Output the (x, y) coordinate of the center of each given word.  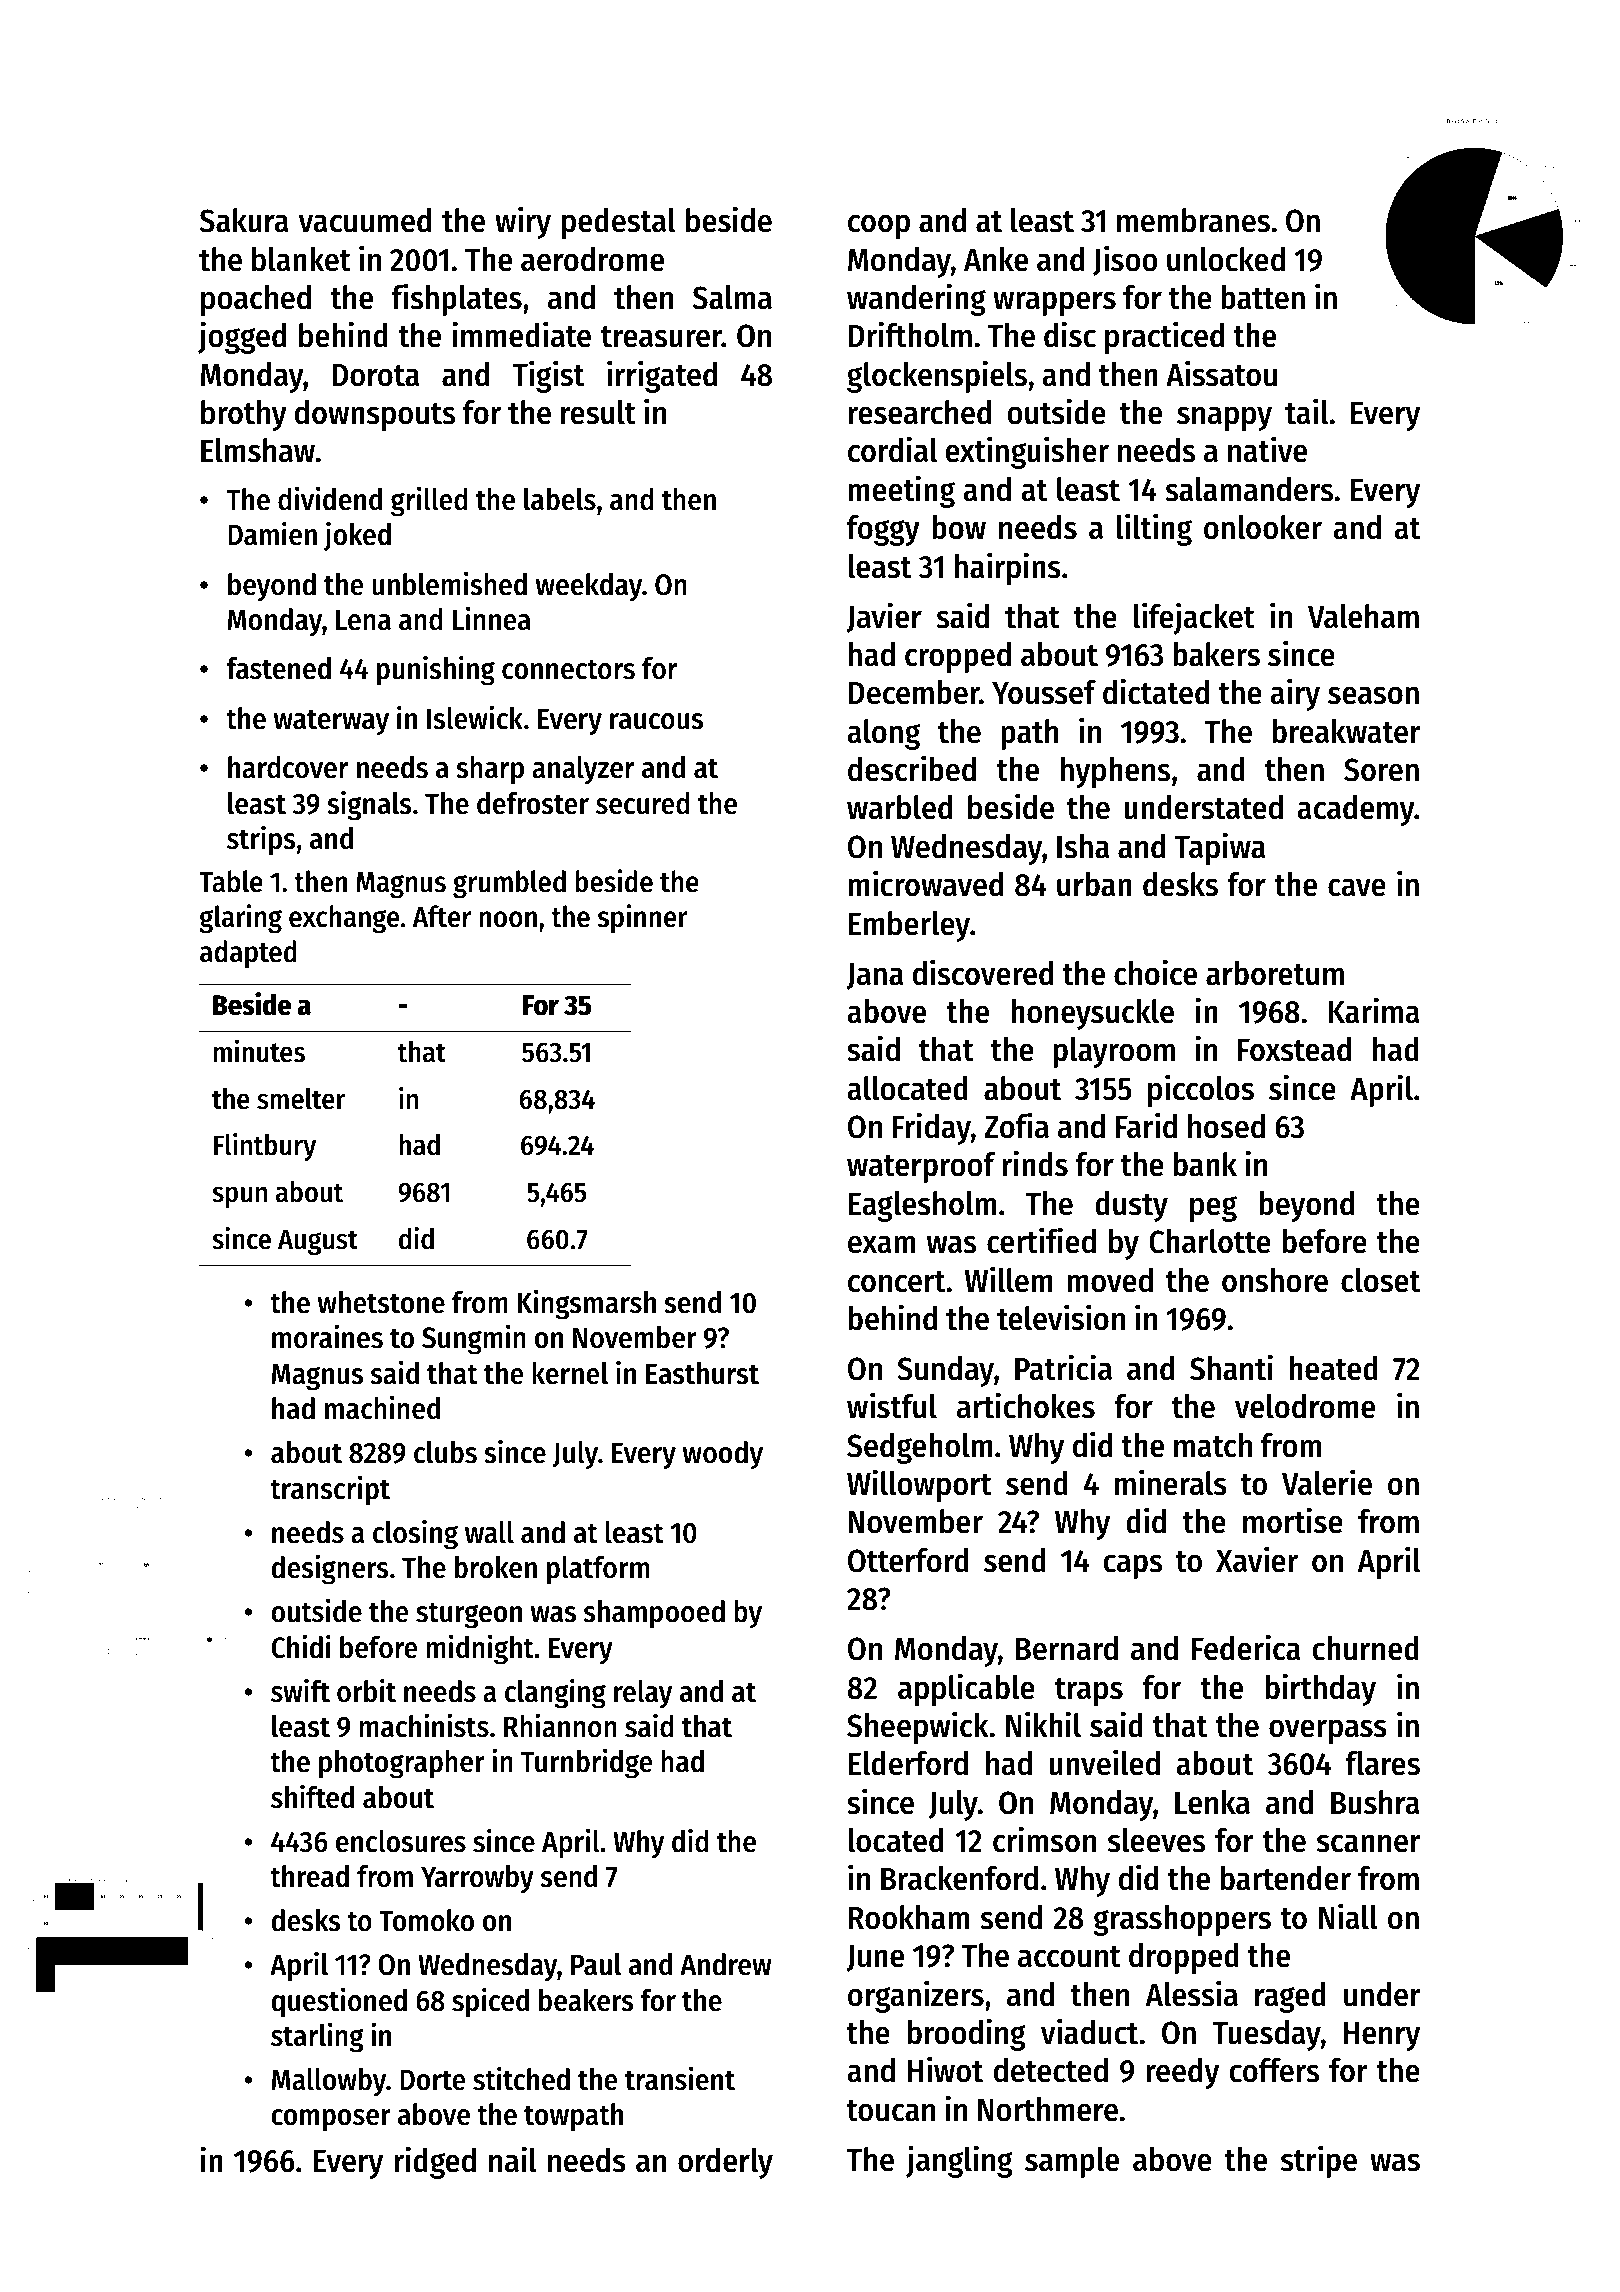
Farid (1146, 1125)
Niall (1348, 1916)
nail (513, 2159)
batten (1263, 297)
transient (680, 2078)
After (442, 916)
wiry (523, 222)
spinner (643, 918)
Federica (1246, 1647)
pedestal (618, 223)
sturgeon (469, 1615)
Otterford (908, 1560)
